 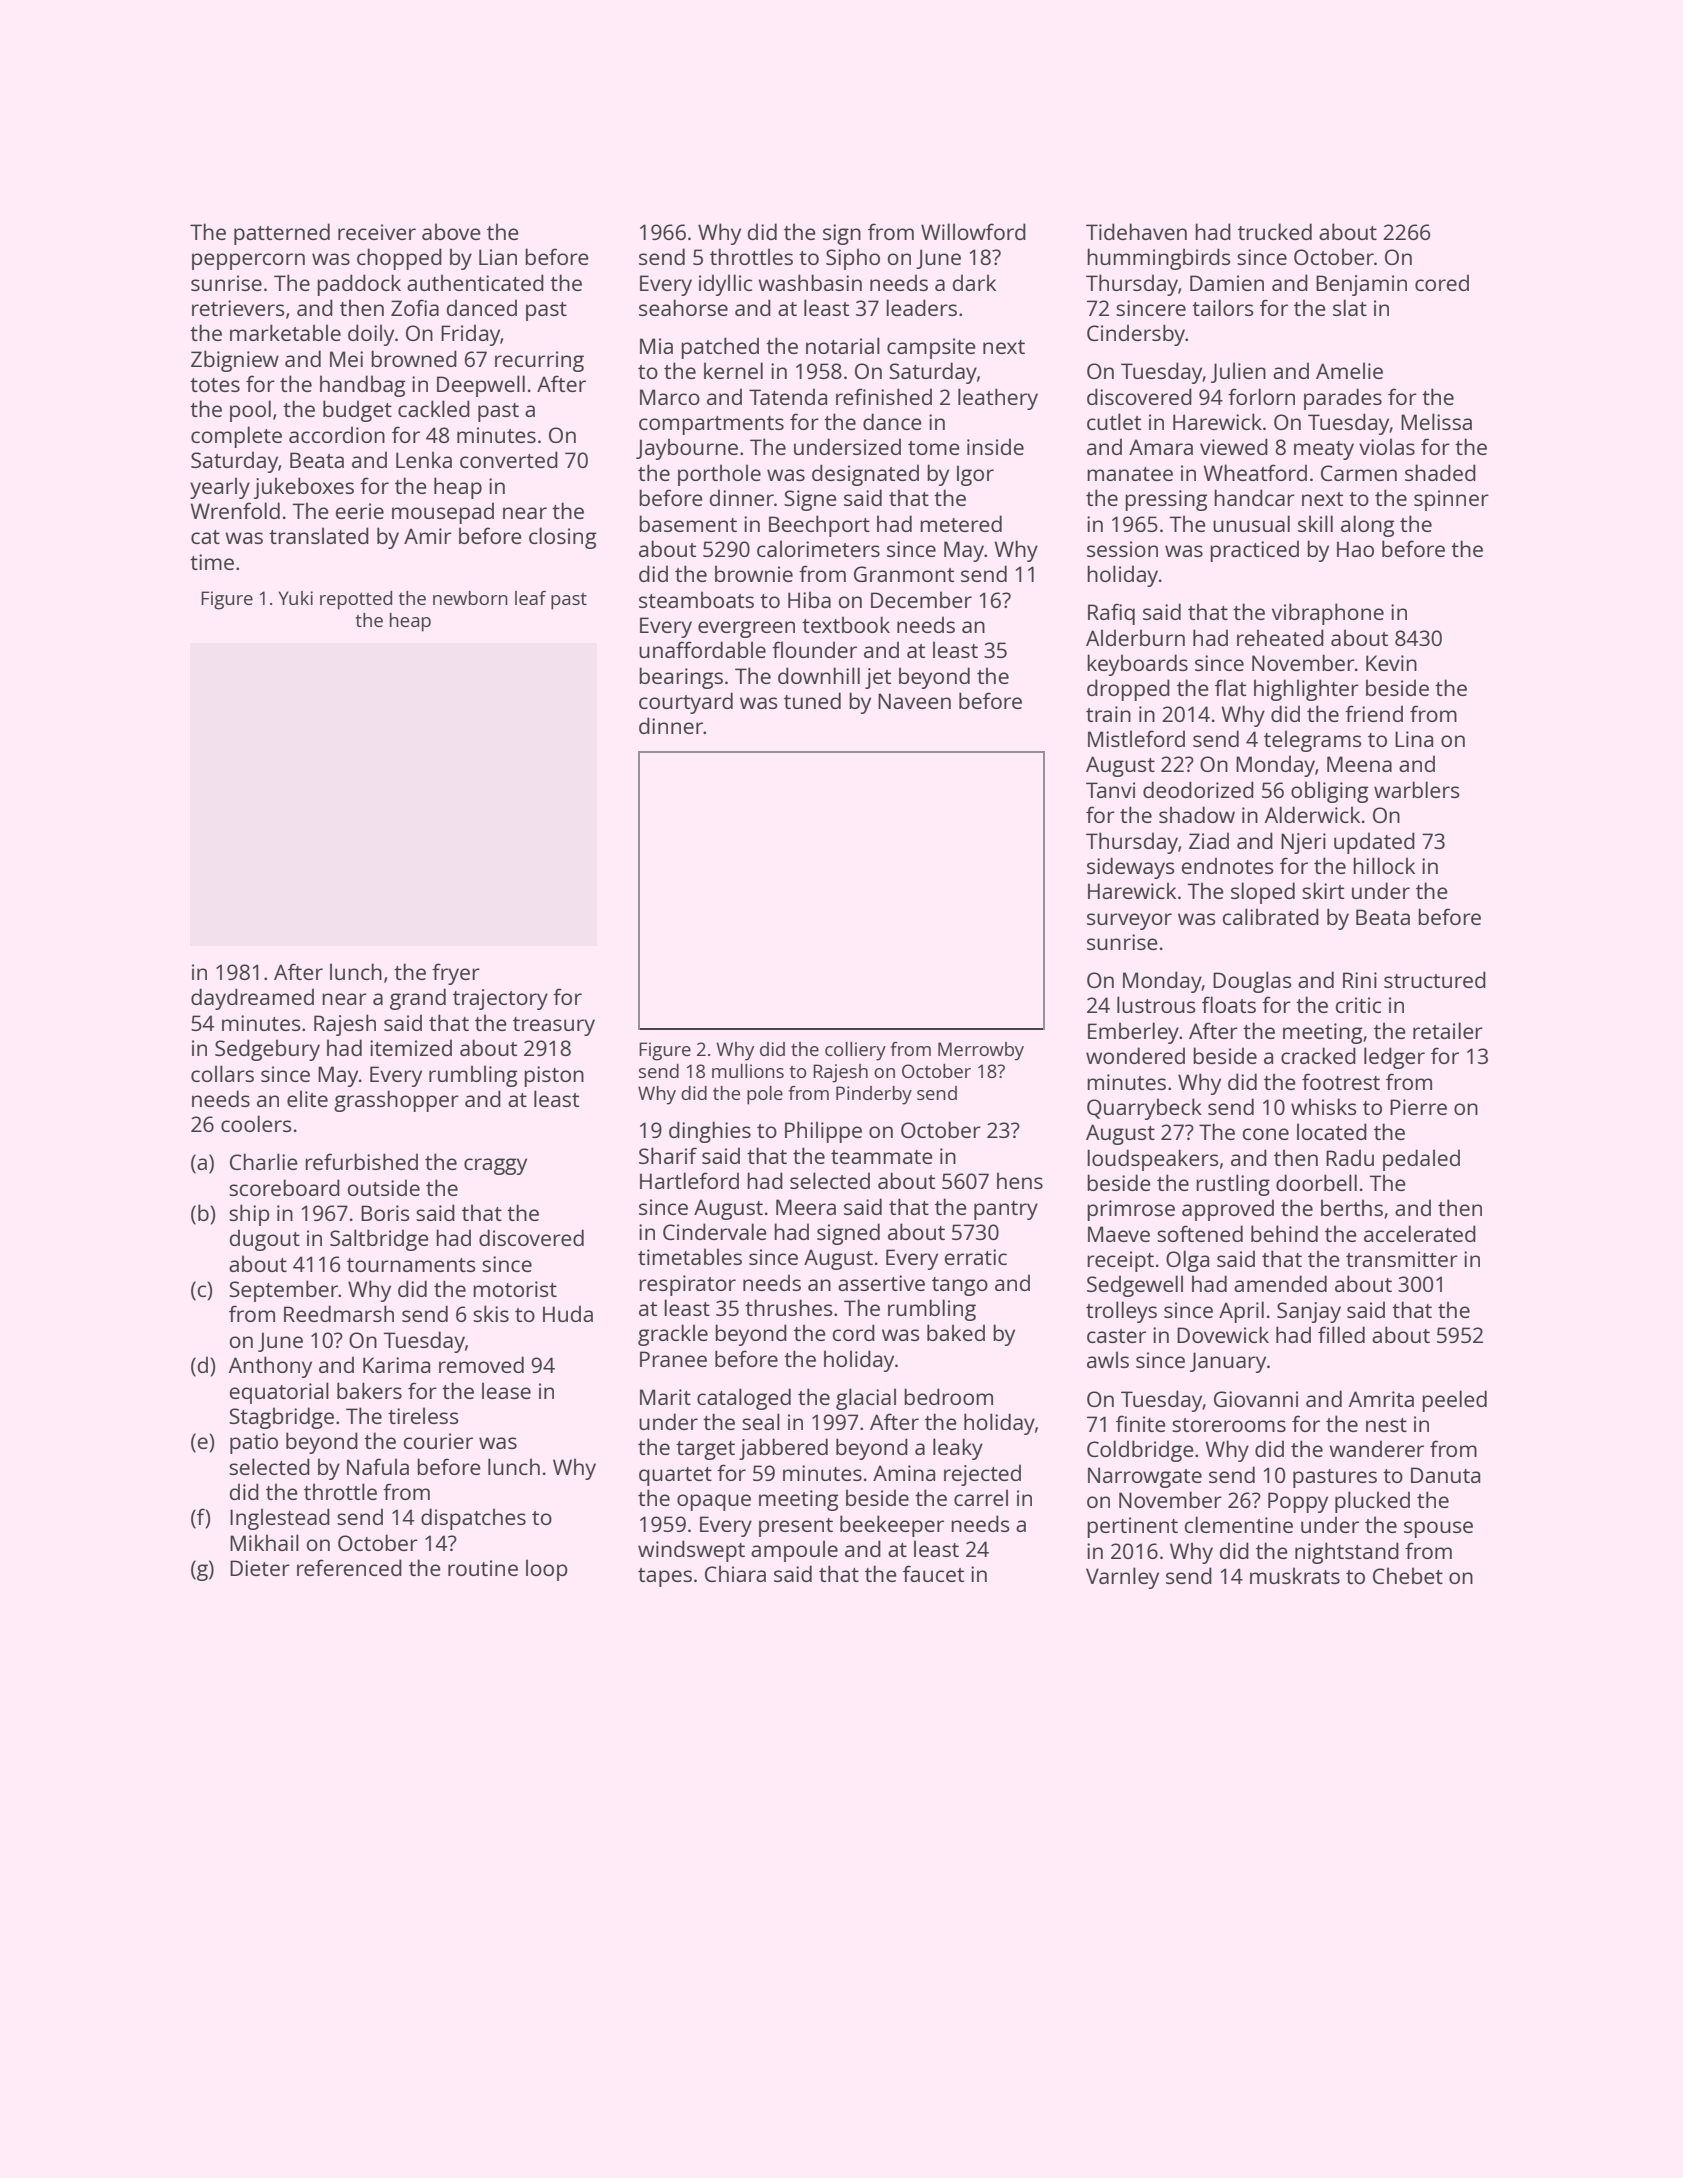 What do you see at coordinates (794, 1551) in the page?
I see `ampoule` at bounding box center [794, 1551].
